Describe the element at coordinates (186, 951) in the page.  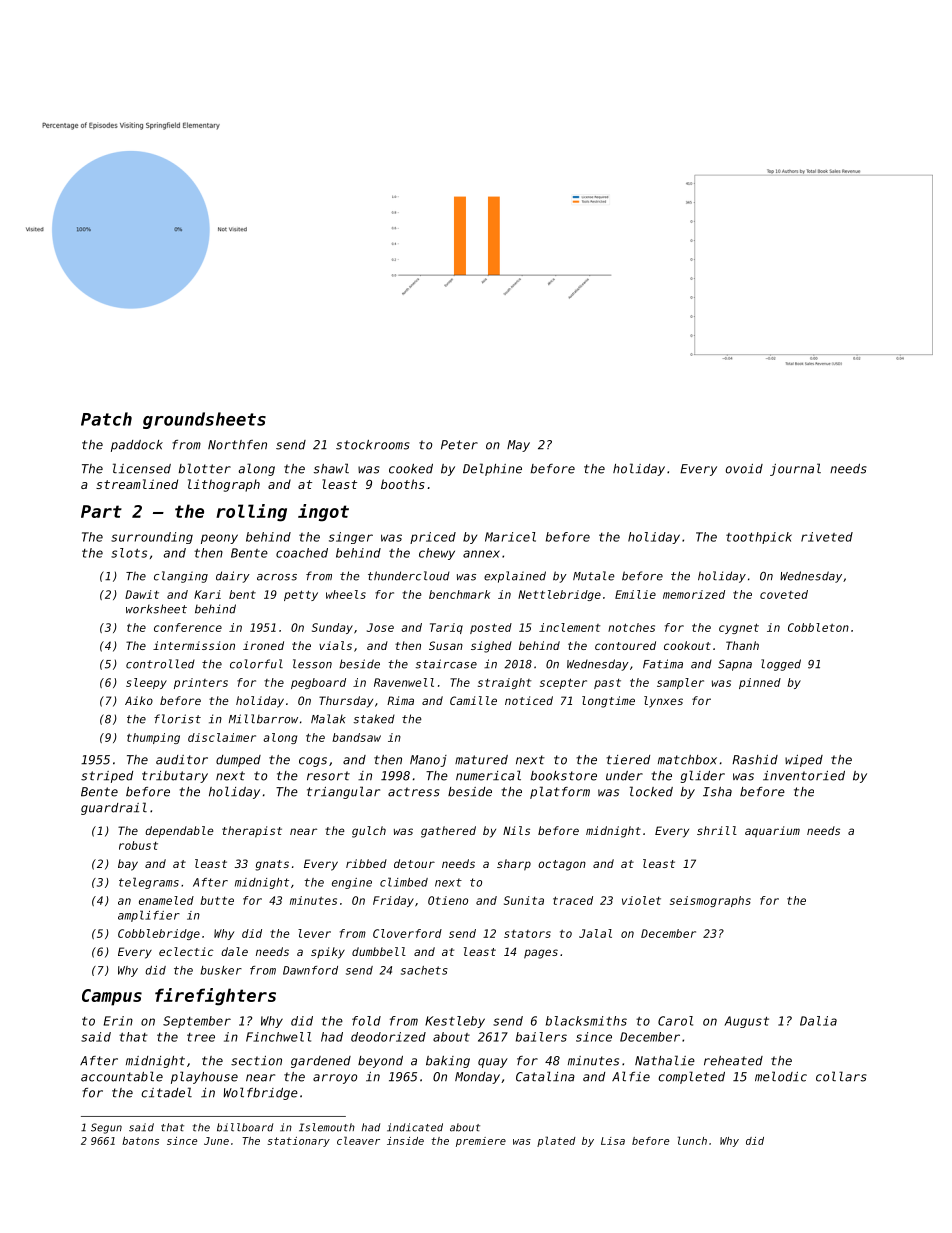
I see `eclectic` at that location.
